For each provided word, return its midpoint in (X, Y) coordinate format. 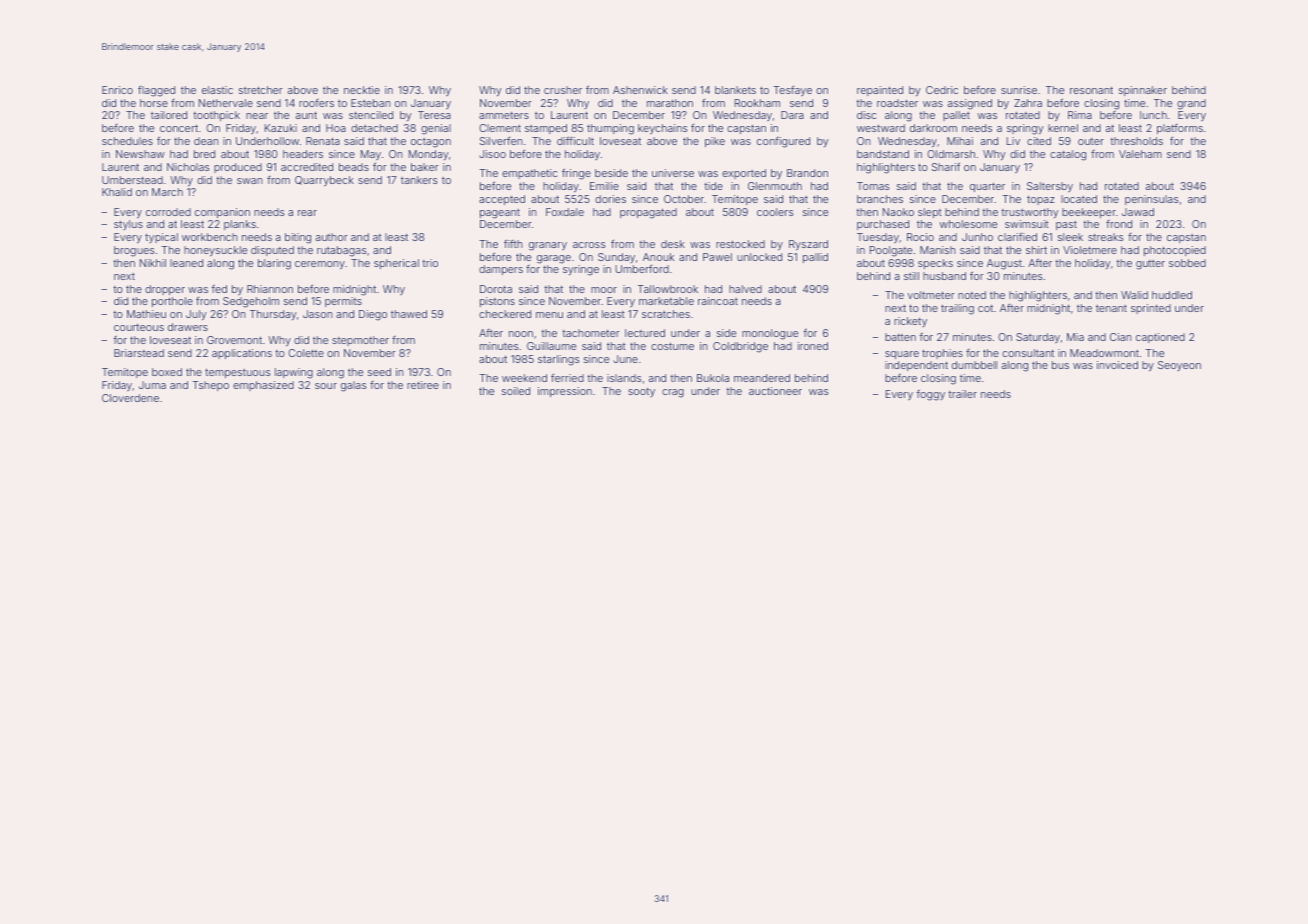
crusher (563, 90)
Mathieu (146, 314)
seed (379, 372)
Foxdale (565, 212)
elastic (217, 90)
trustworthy (1029, 213)
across (589, 245)
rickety (910, 322)
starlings (558, 360)
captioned (1160, 338)
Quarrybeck (324, 181)
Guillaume (551, 346)
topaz (1041, 200)
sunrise (1019, 90)
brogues (134, 251)
